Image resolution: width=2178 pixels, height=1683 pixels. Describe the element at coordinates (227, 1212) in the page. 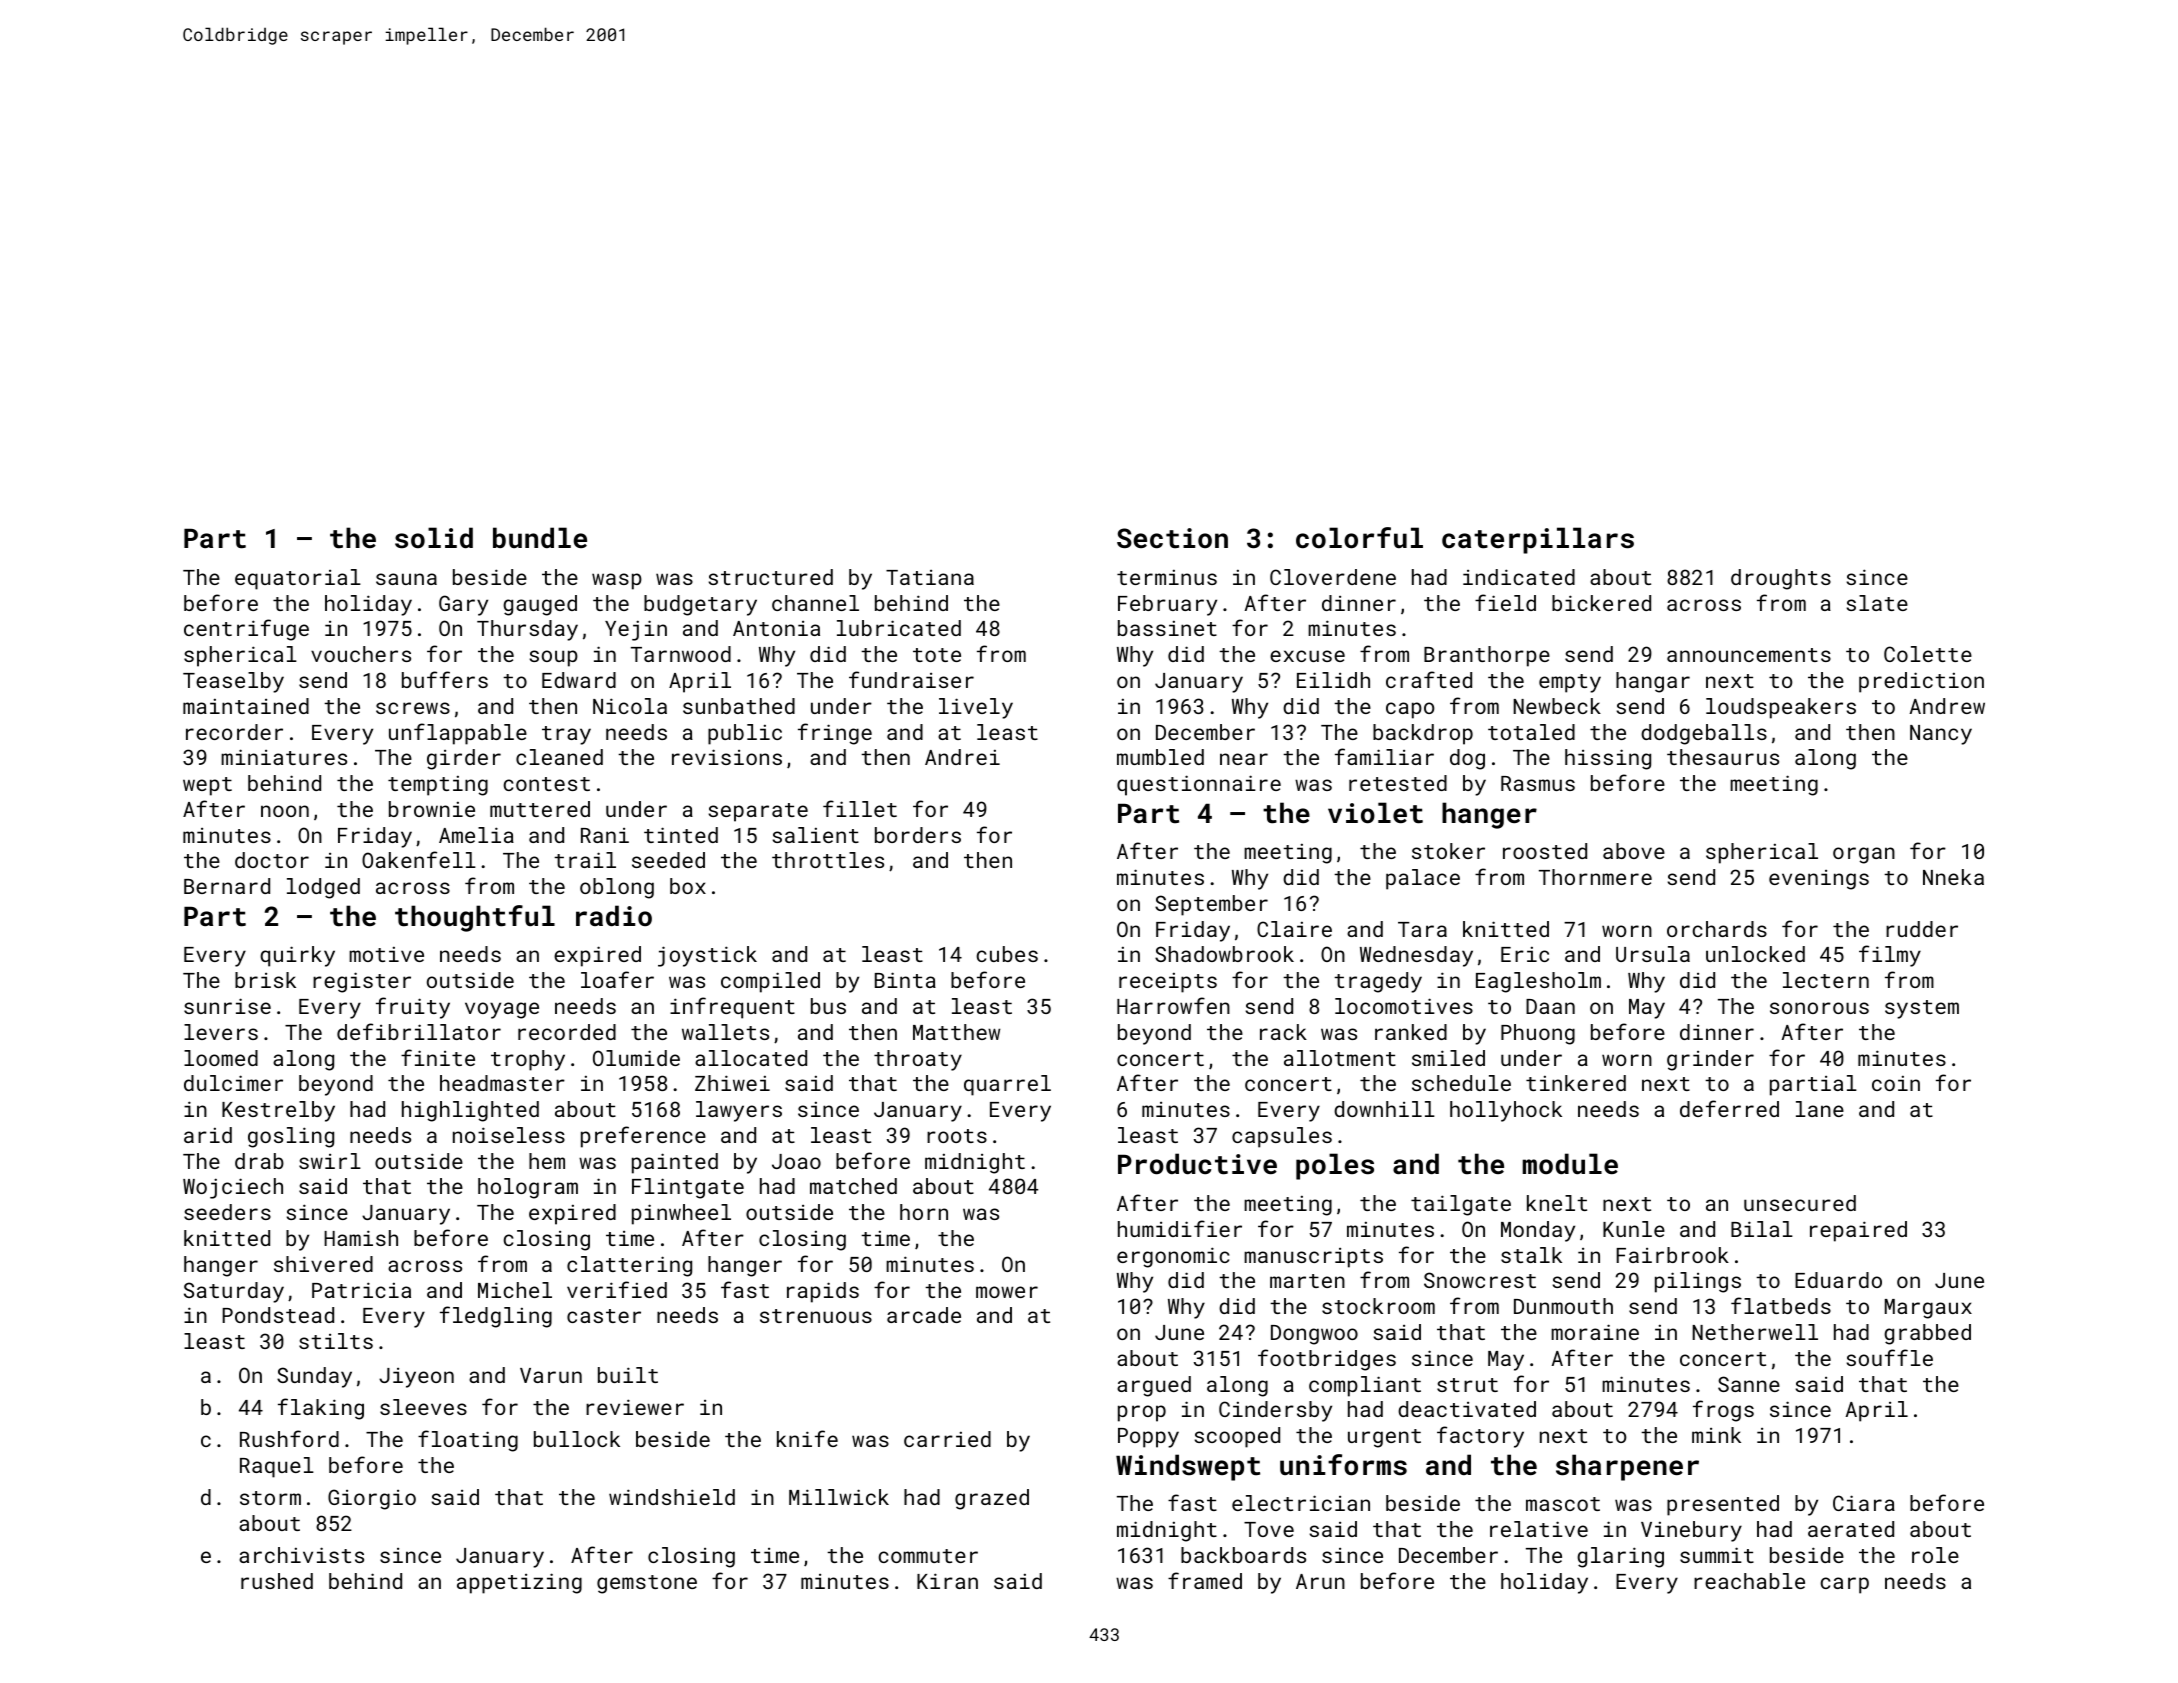

I see `seeders` at that location.
